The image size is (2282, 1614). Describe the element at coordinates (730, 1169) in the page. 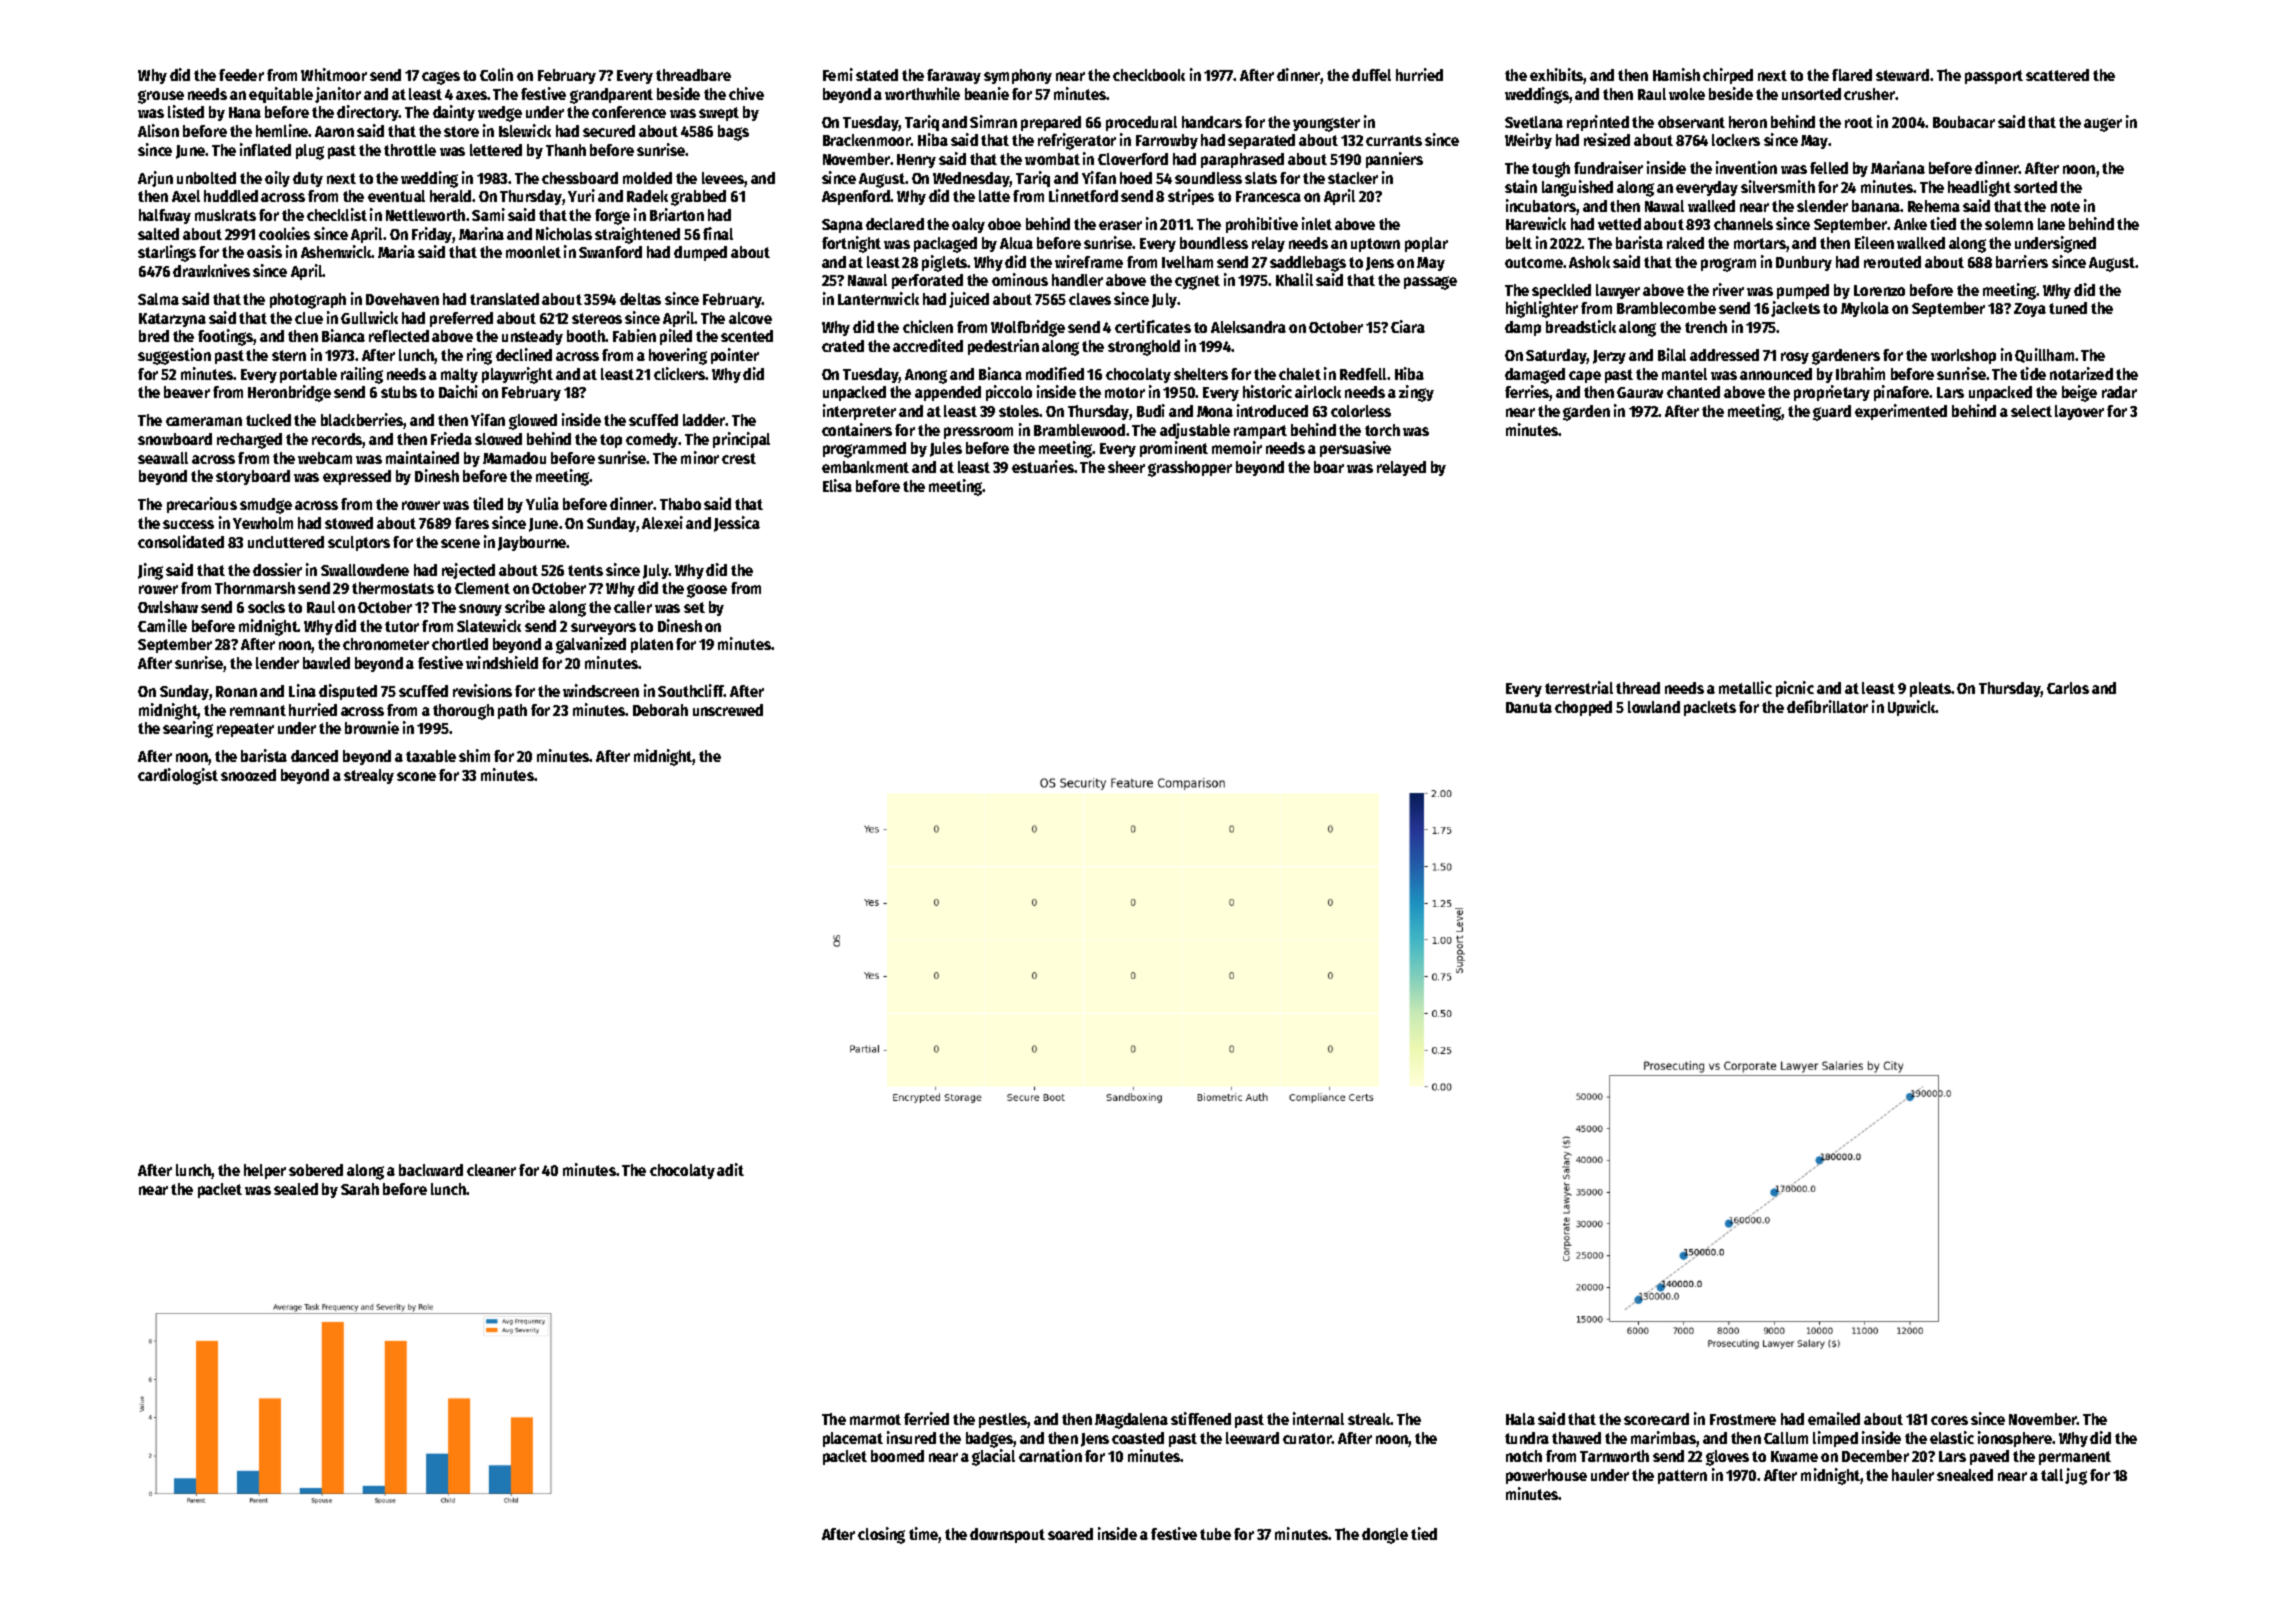

I see `adit` at that location.
